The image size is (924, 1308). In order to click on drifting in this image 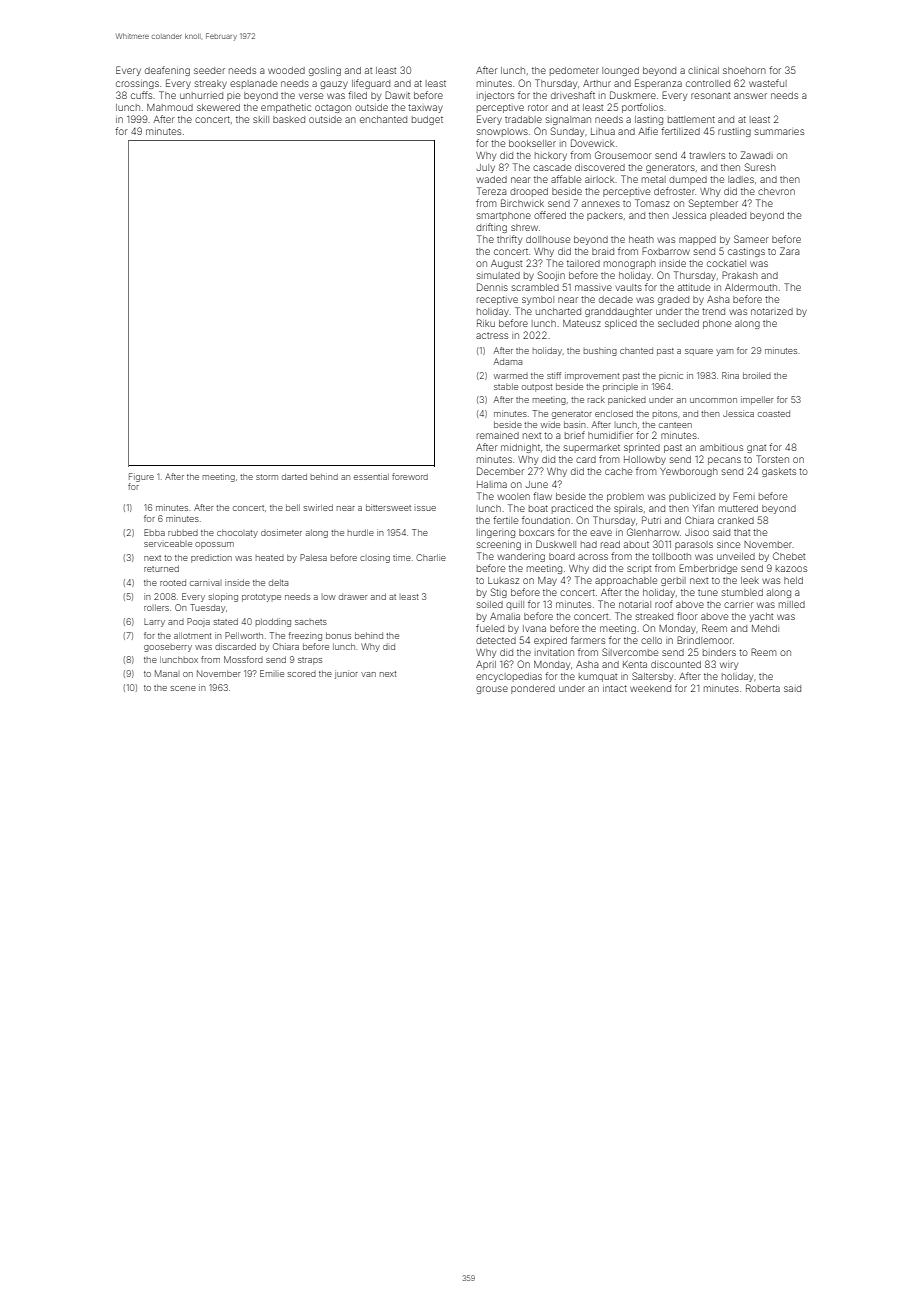, I will do `click(491, 228)`.
